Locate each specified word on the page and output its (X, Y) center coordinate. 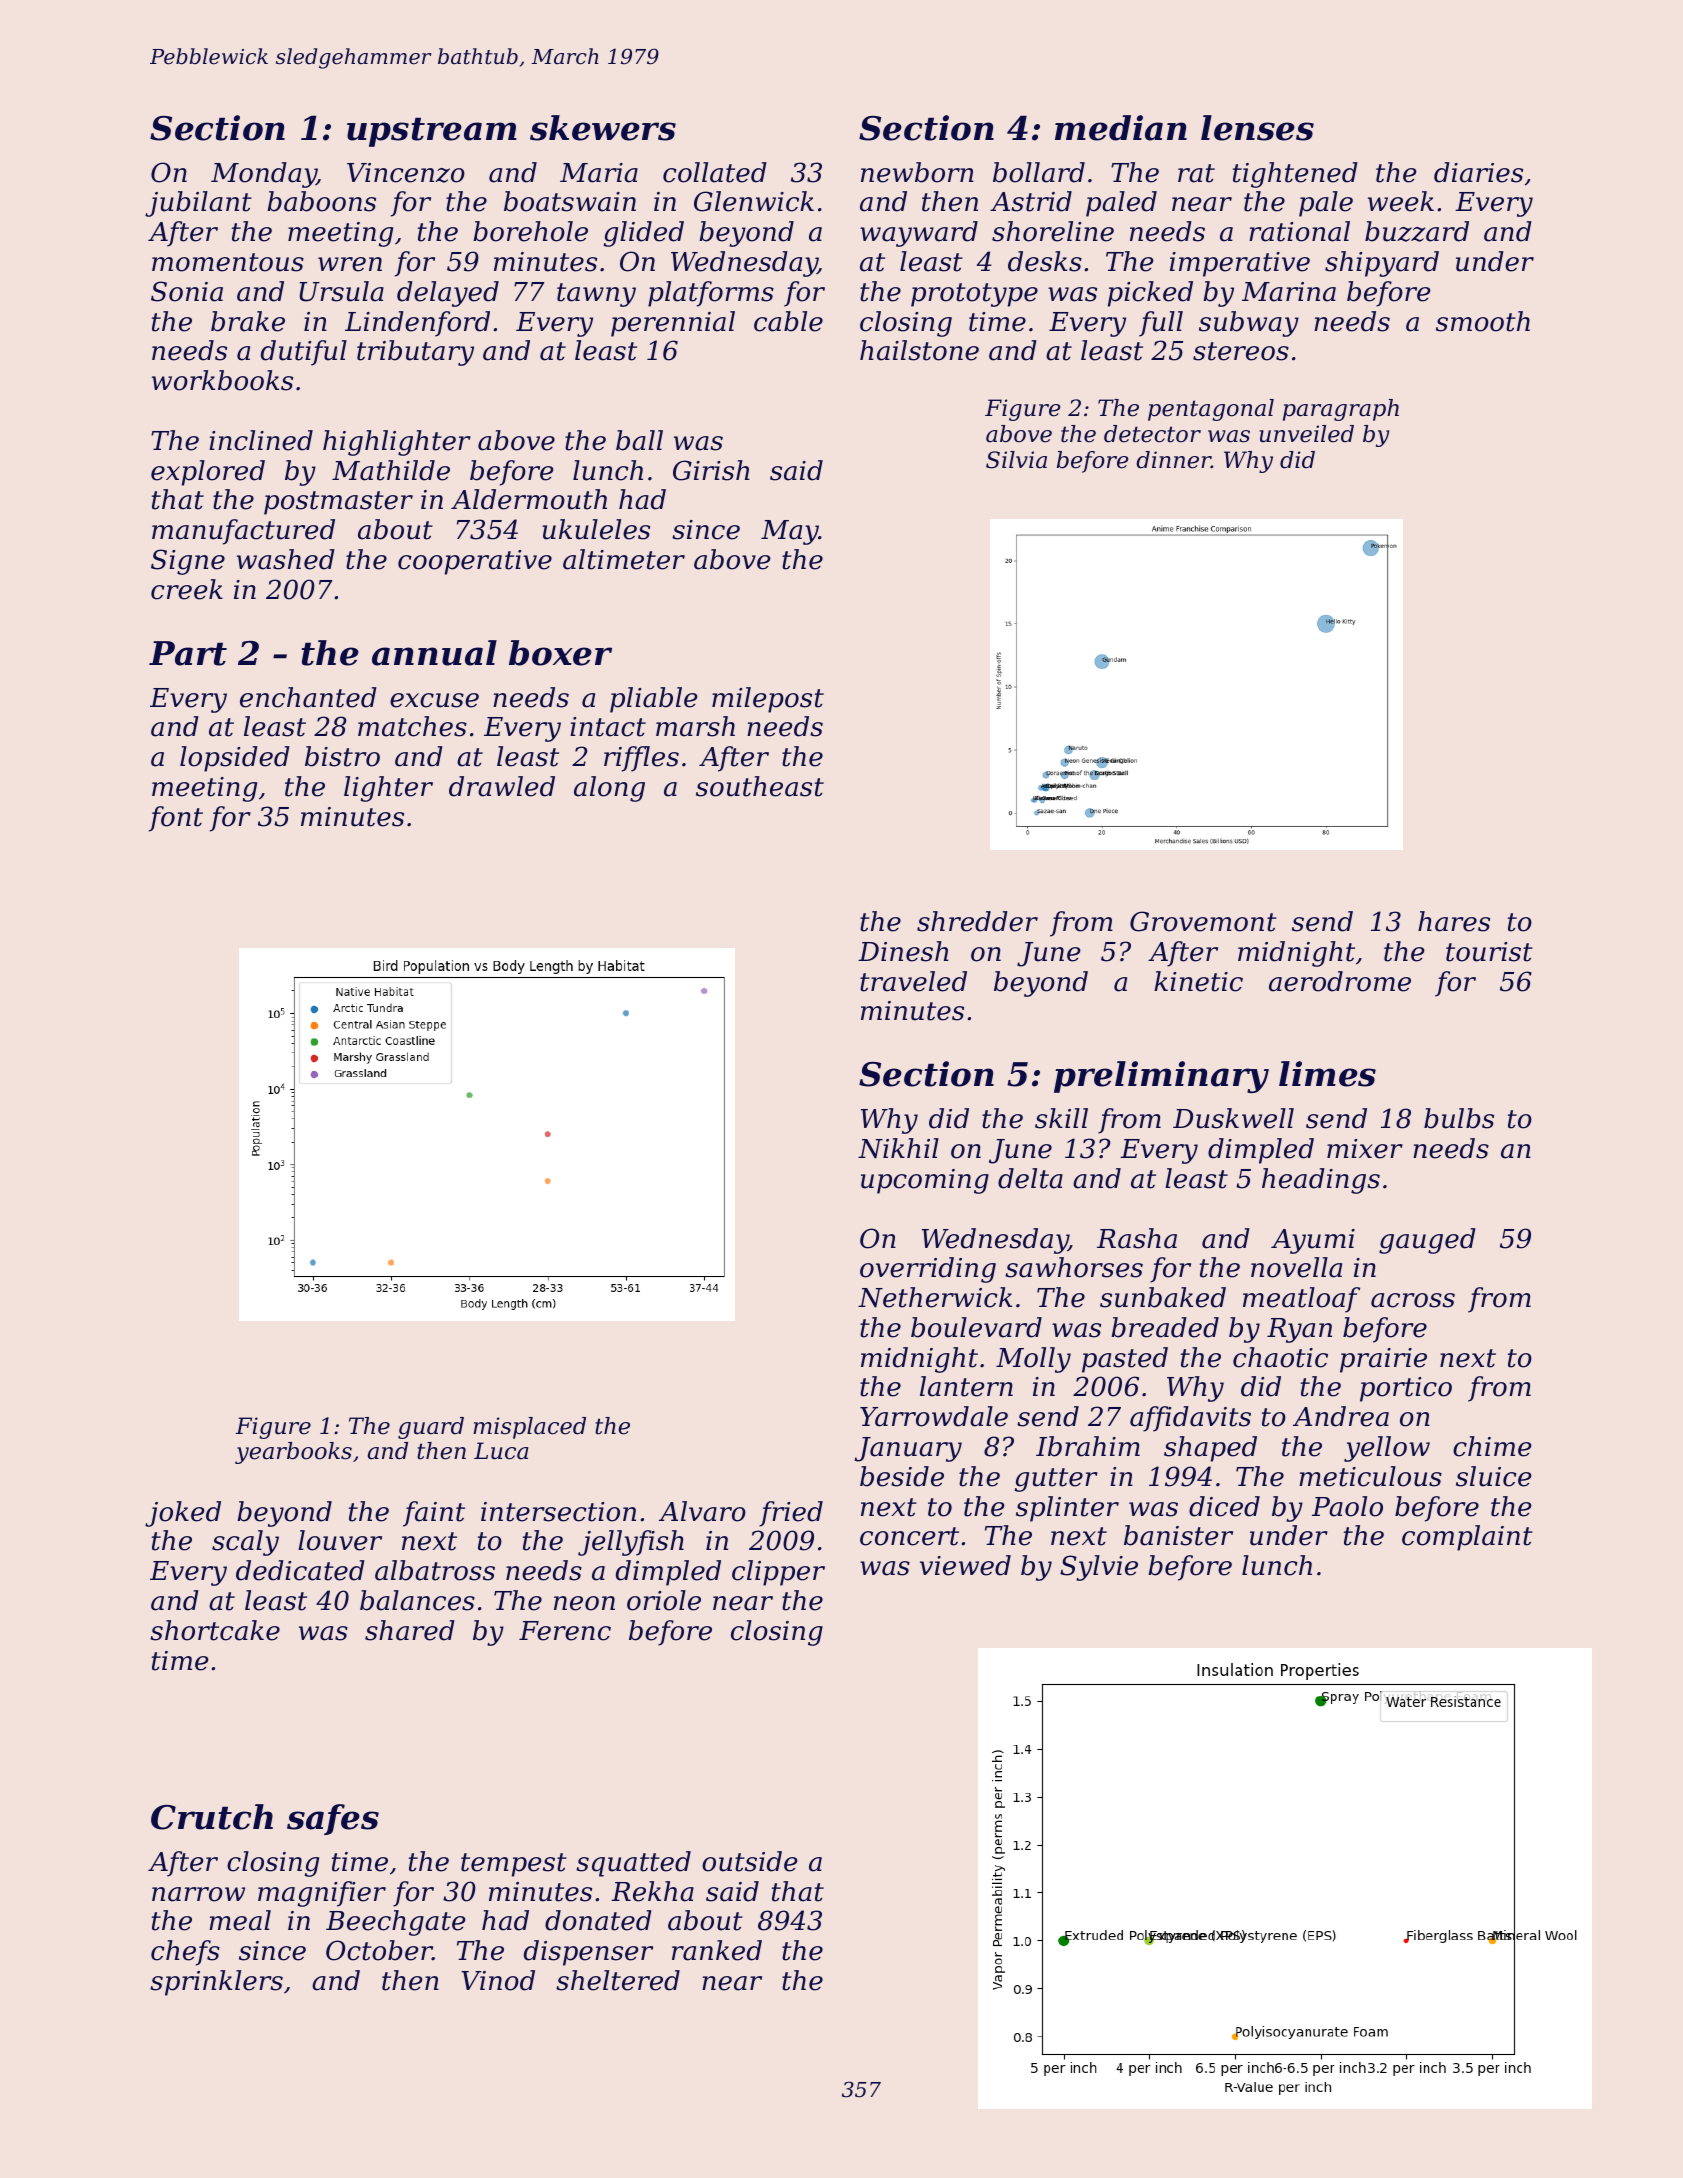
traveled (913, 981)
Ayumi (1313, 1241)
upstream (432, 132)
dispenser (588, 1953)
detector (1152, 434)
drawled (502, 786)
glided (644, 234)
